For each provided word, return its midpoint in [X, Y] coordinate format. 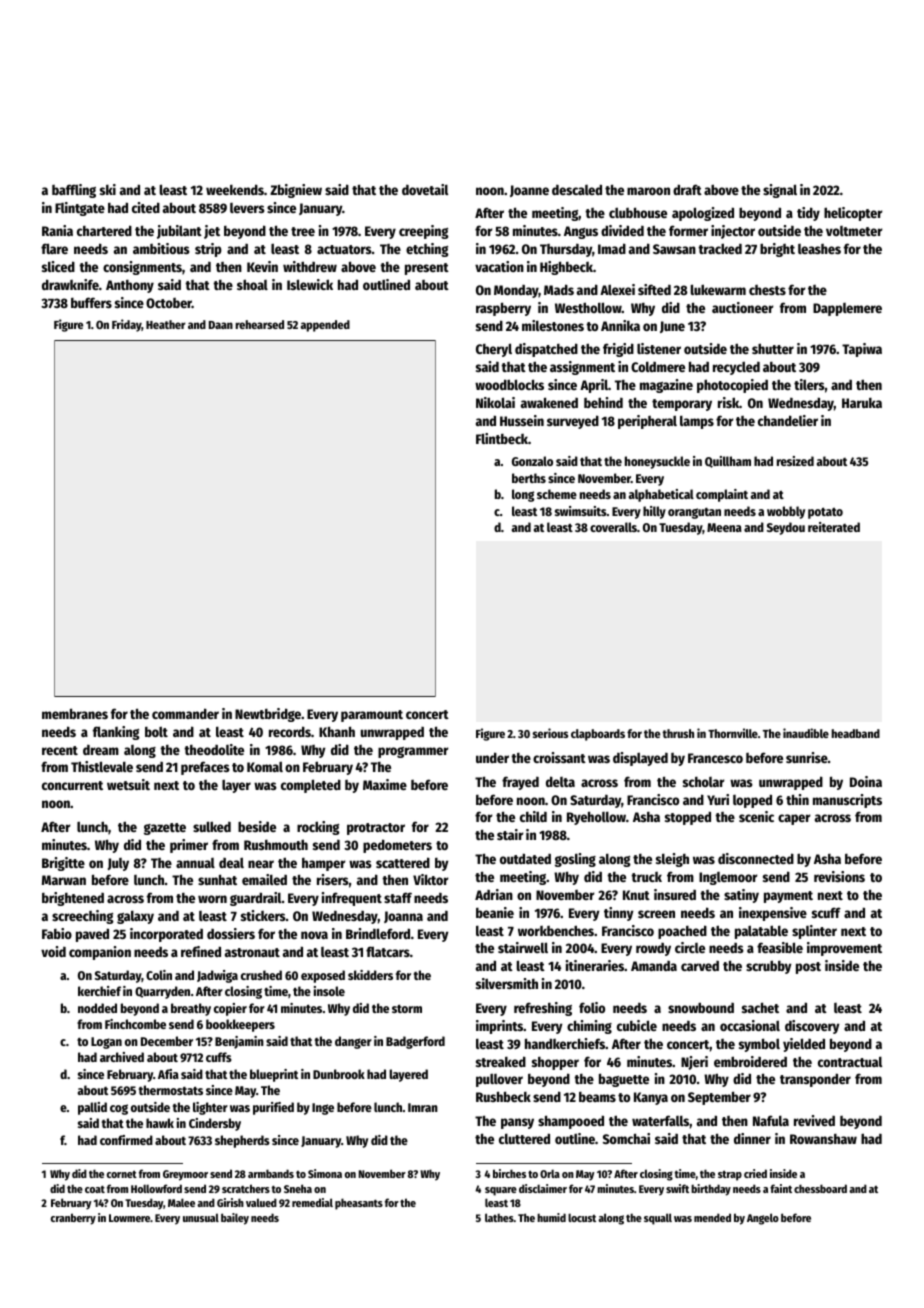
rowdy [653, 949]
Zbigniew [296, 191]
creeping [424, 232]
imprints [499, 1027]
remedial [312, 1202]
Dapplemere [847, 309]
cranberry [73, 1219]
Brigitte [63, 864]
